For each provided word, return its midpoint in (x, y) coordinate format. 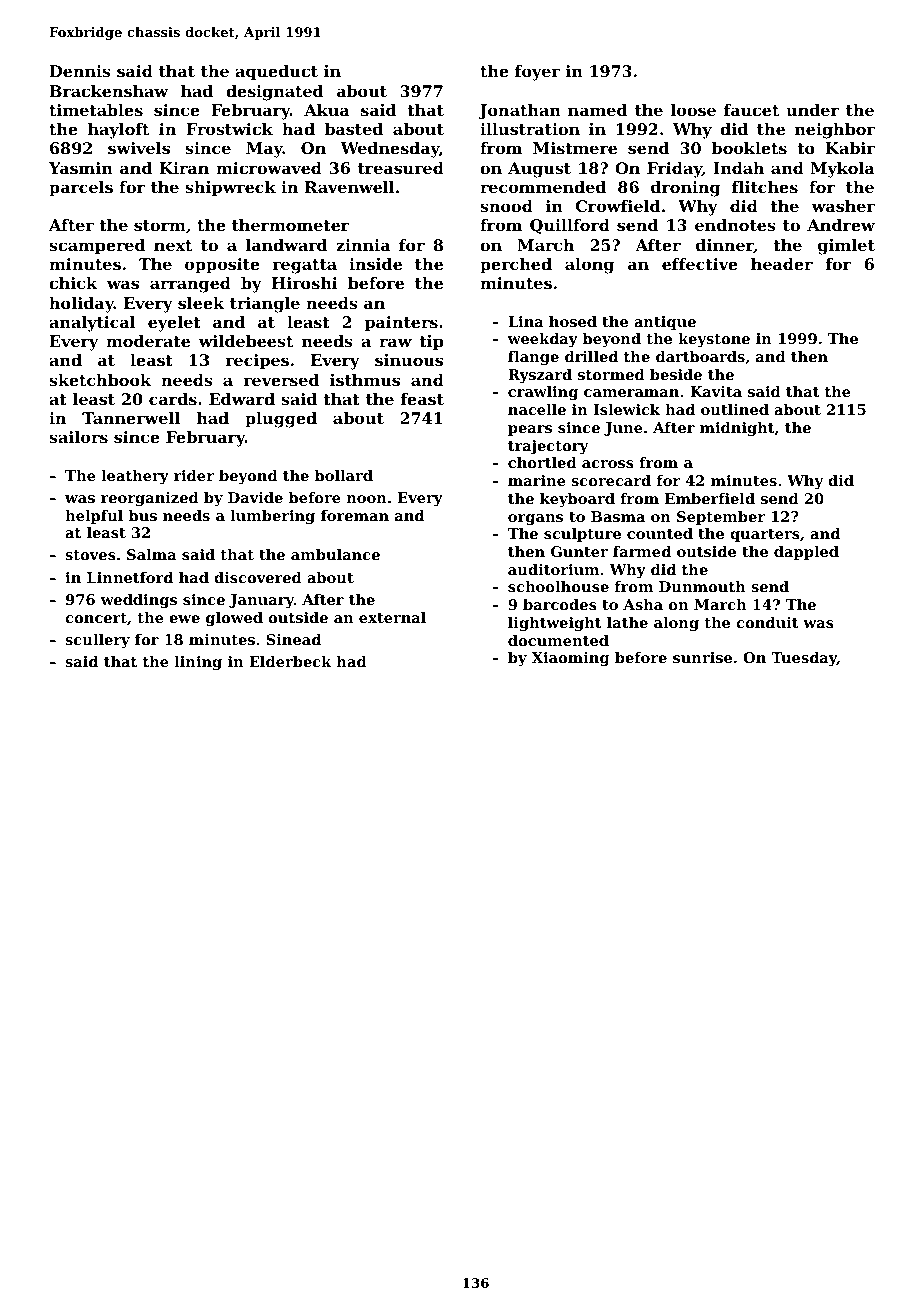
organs (535, 519)
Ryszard (540, 376)
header (782, 264)
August (539, 170)
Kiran (184, 168)
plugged (281, 420)
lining (198, 663)
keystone (714, 340)
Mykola (842, 170)
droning (685, 189)
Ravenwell (350, 187)
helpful (94, 517)
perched (516, 266)
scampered (97, 247)
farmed (642, 551)
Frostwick (230, 129)
